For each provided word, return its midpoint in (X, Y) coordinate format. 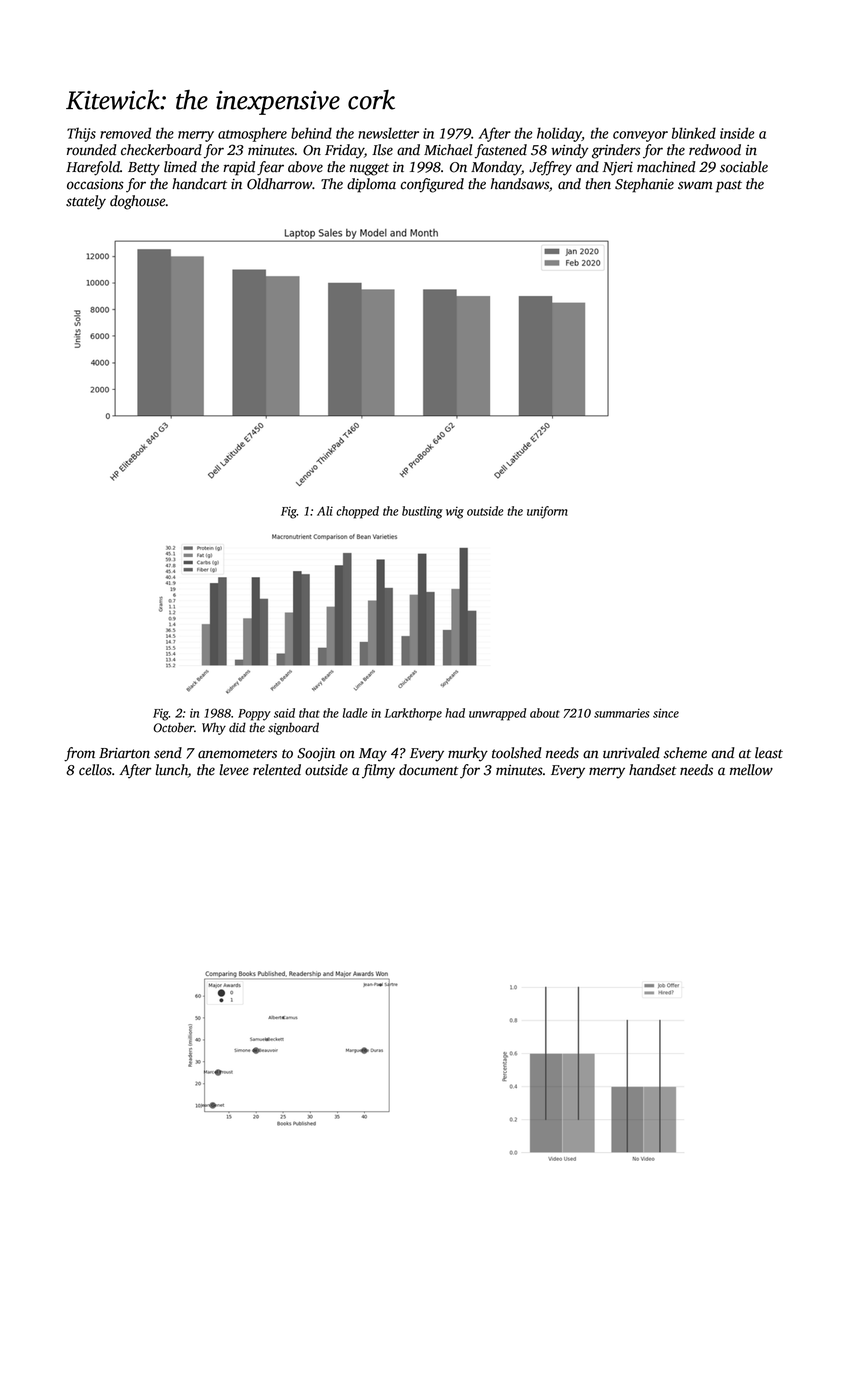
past (729, 186)
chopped (357, 512)
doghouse (137, 202)
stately (86, 202)
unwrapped (497, 714)
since (666, 713)
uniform (547, 512)
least (769, 753)
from (79, 754)
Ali (325, 511)
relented (277, 770)
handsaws (520, 184)
